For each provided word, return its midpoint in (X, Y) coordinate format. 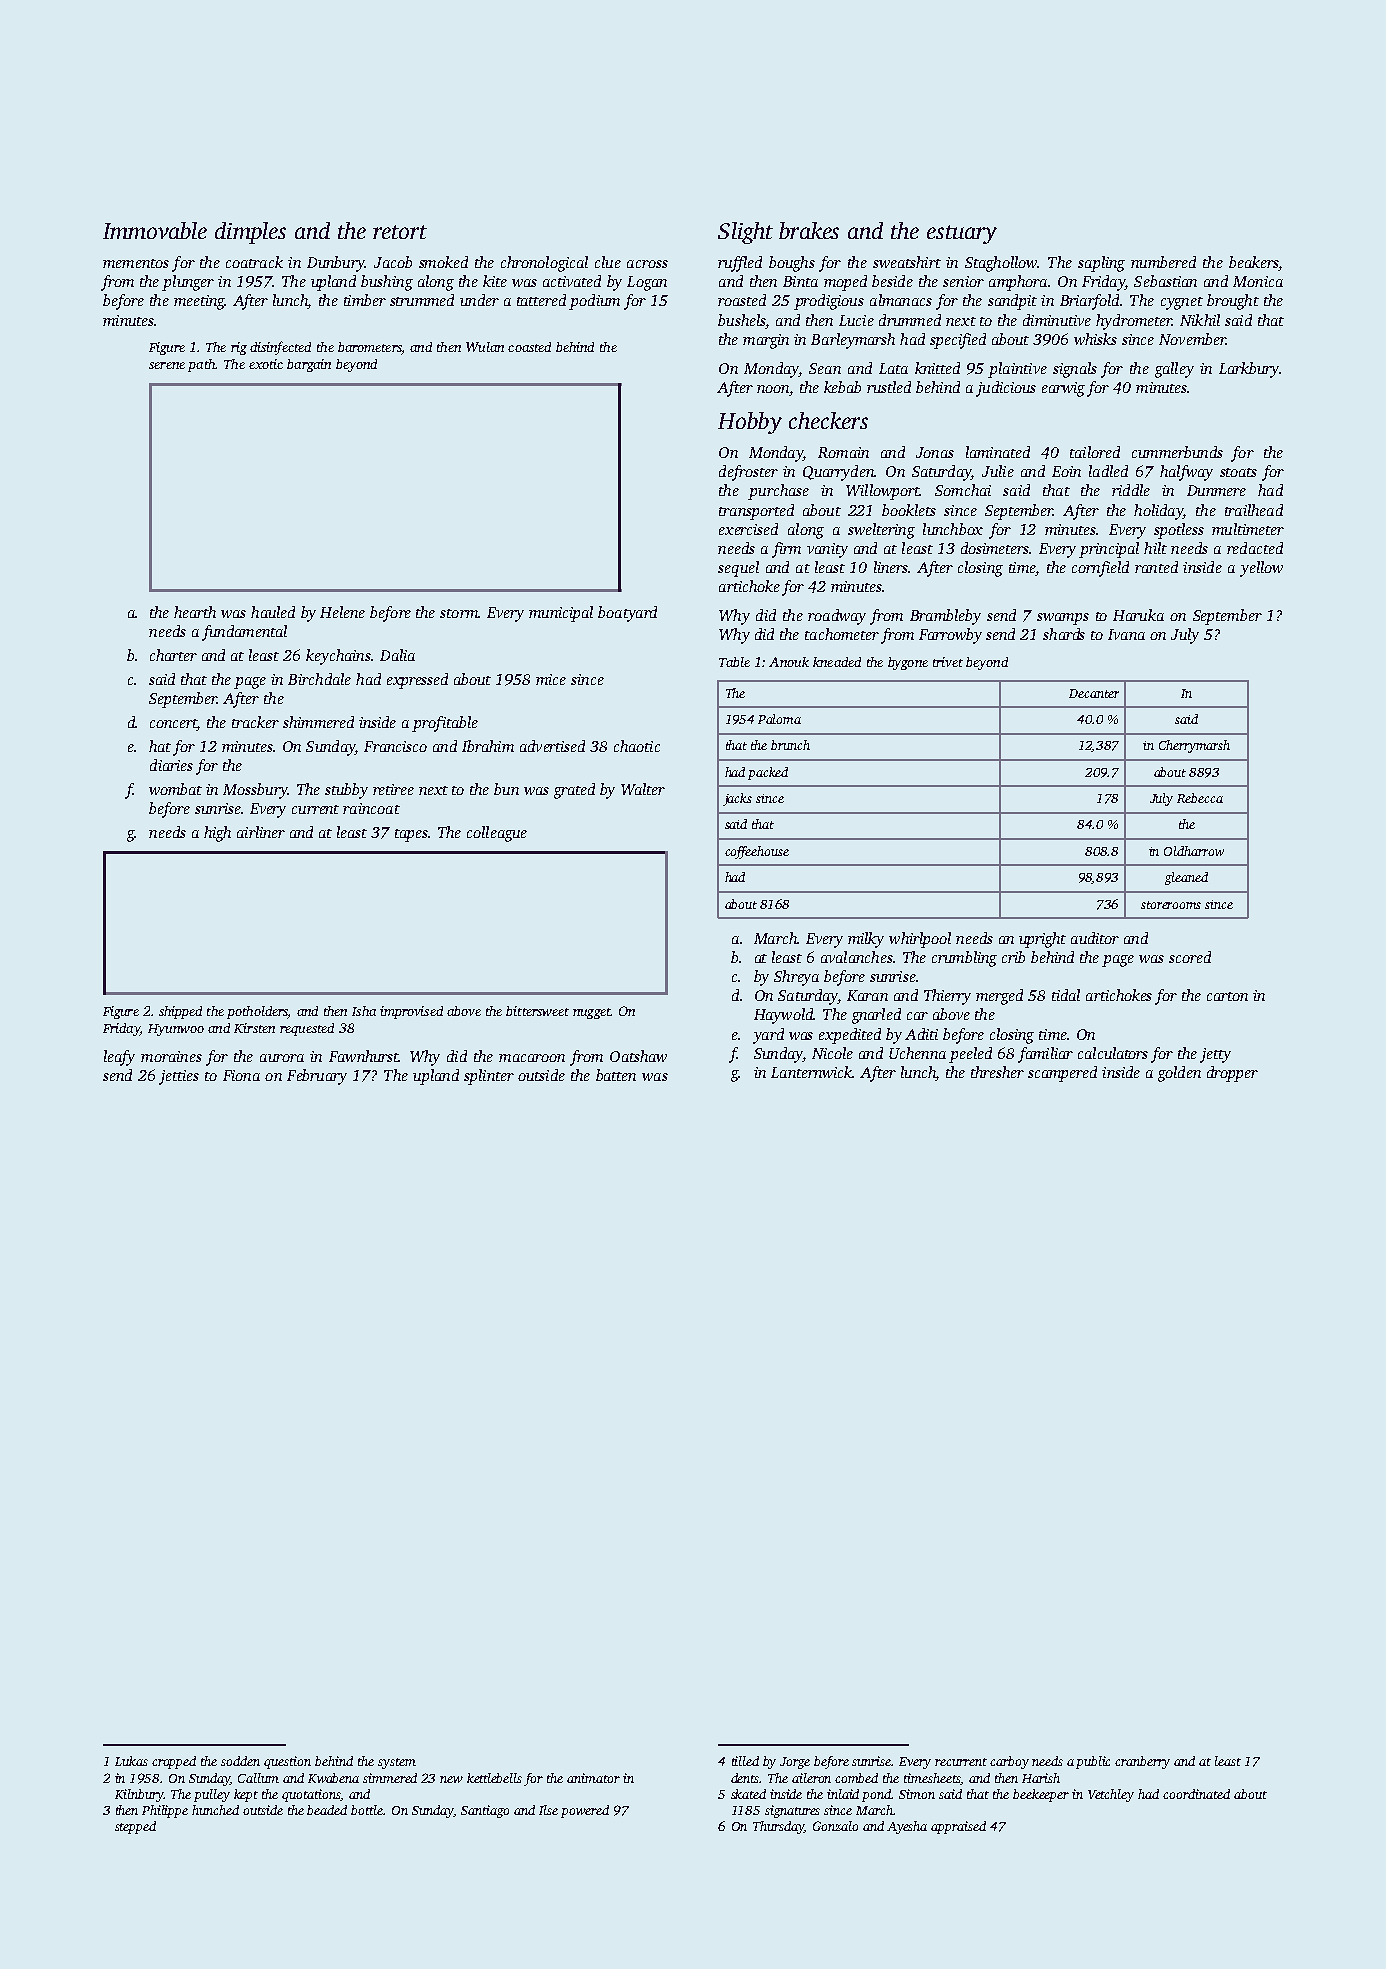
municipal (561, 614)
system (397, 1763)
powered (585, 1811)
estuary (962, 234)
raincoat (371, 808)
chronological (544, 264)
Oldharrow (1194, 851)
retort (400, 232)
